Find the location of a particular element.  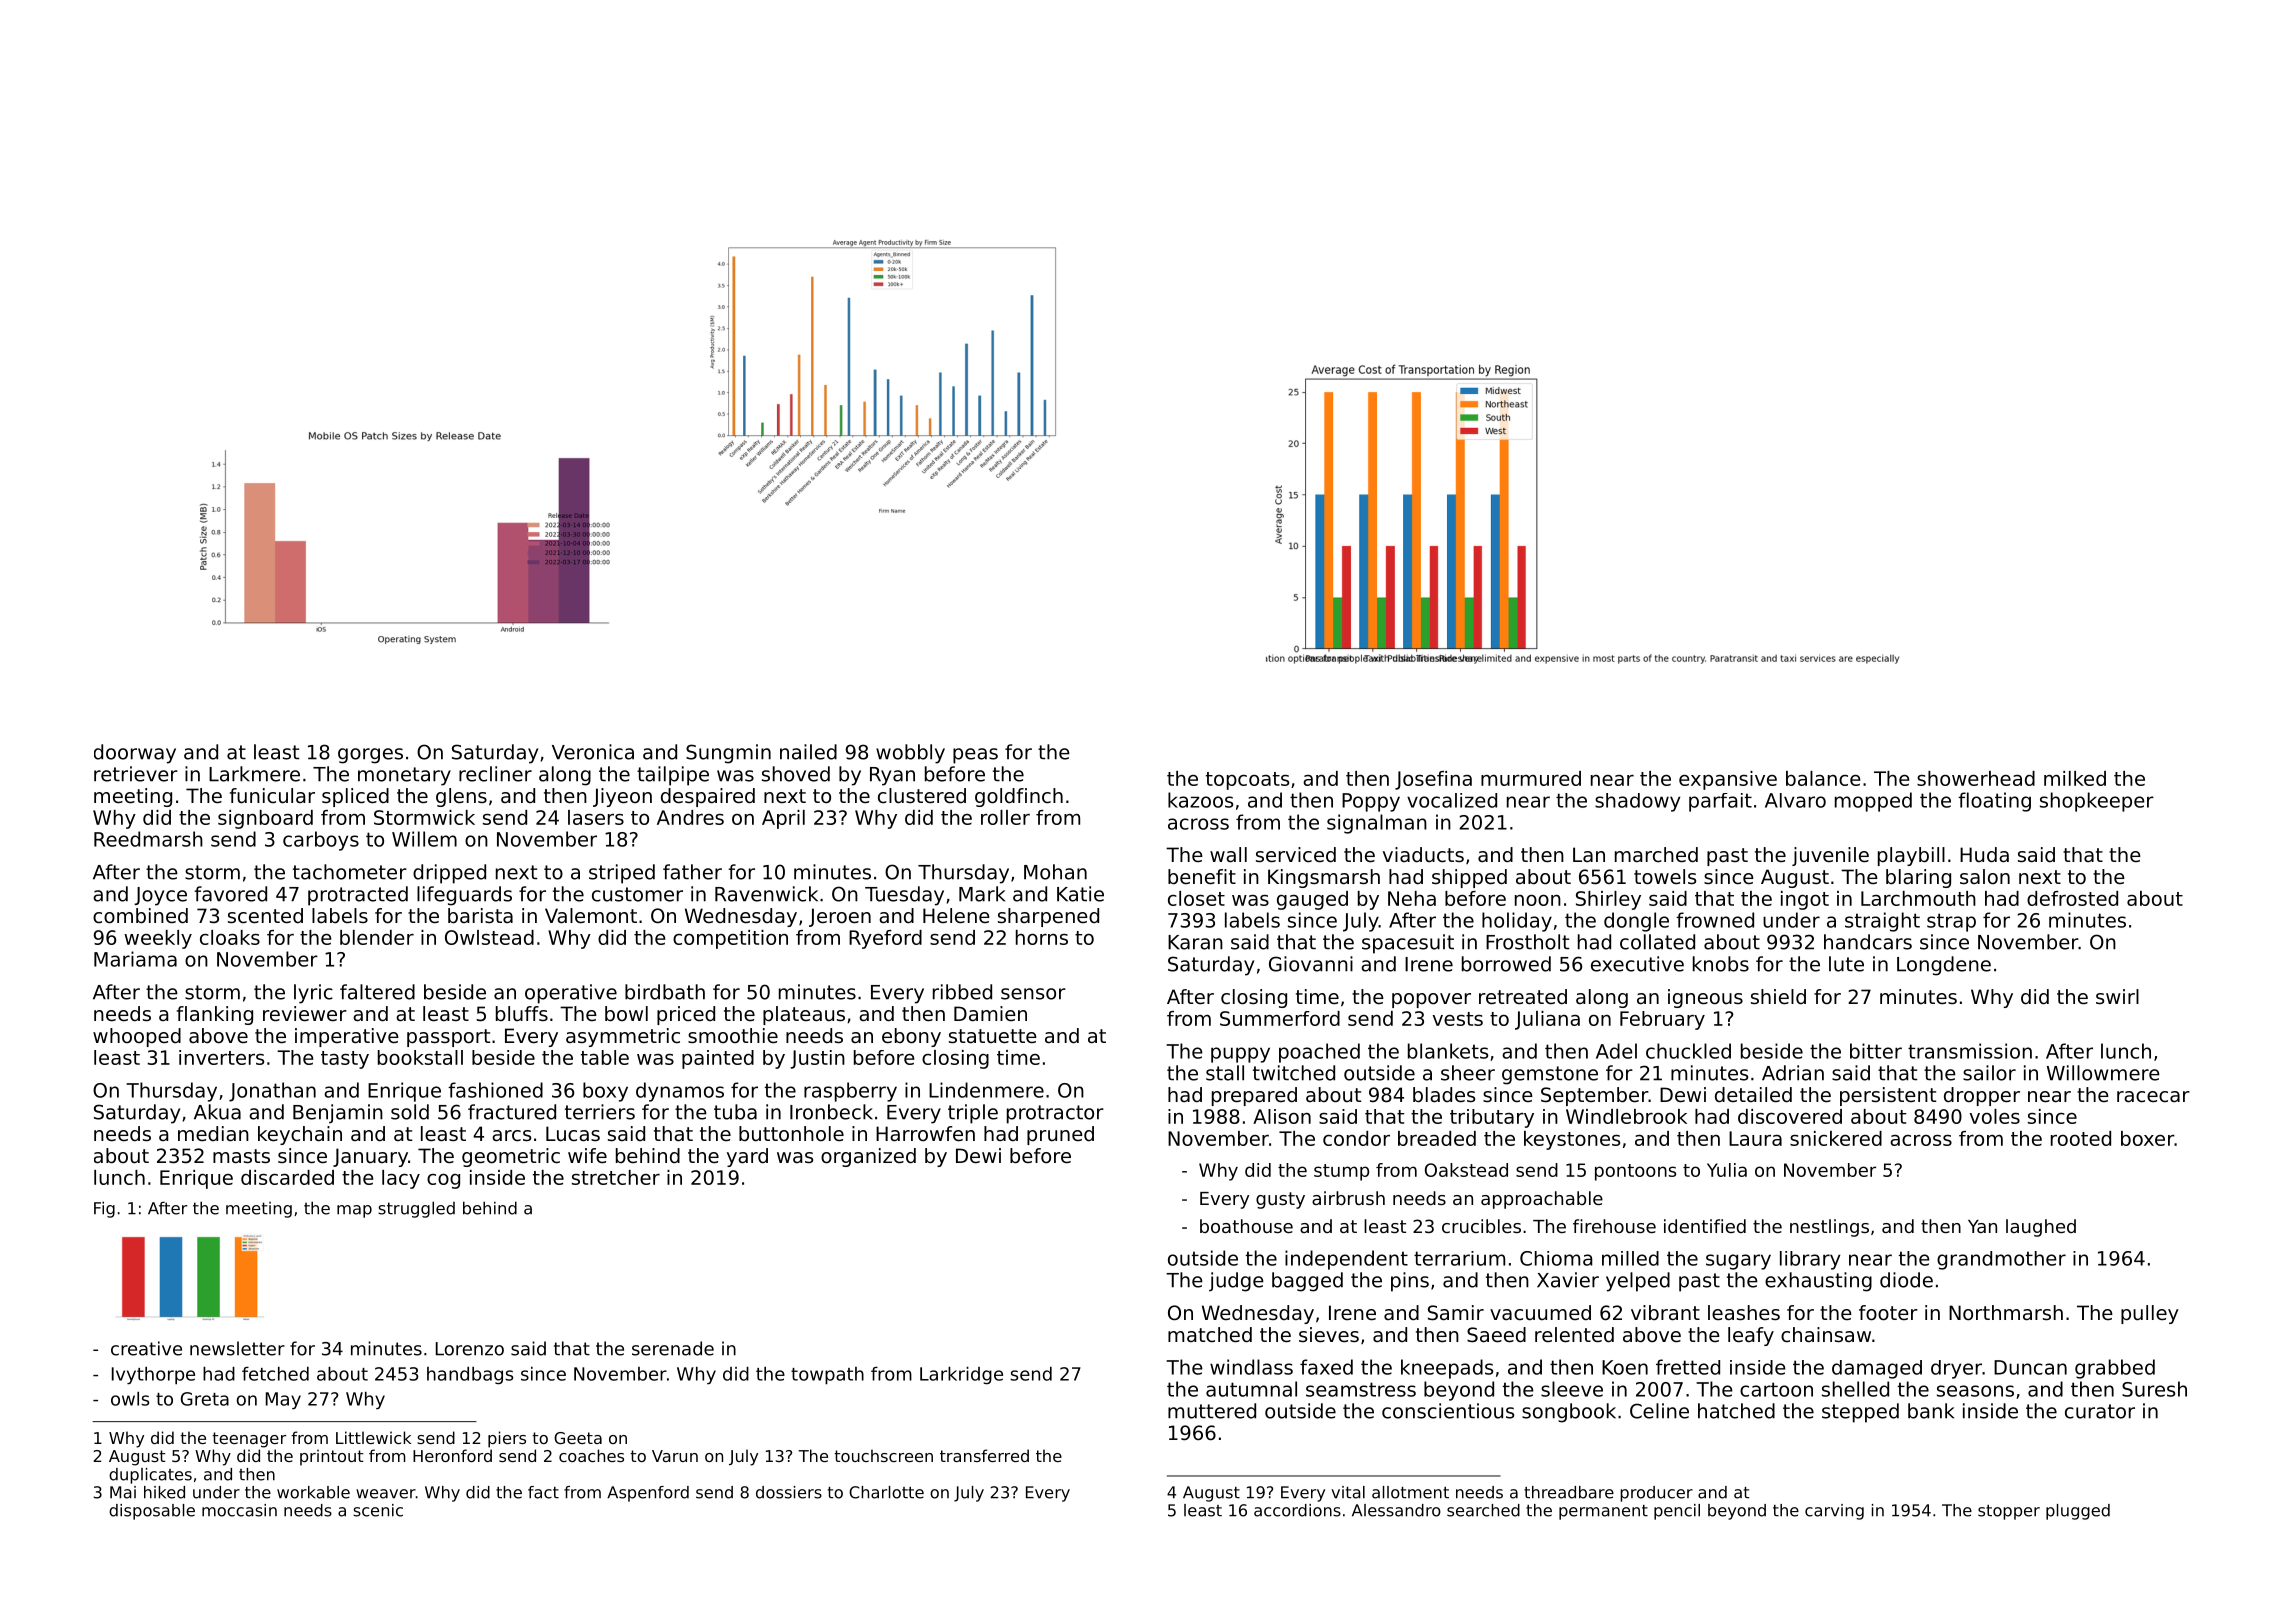

towpath is located at coordinates (827, 1376).
